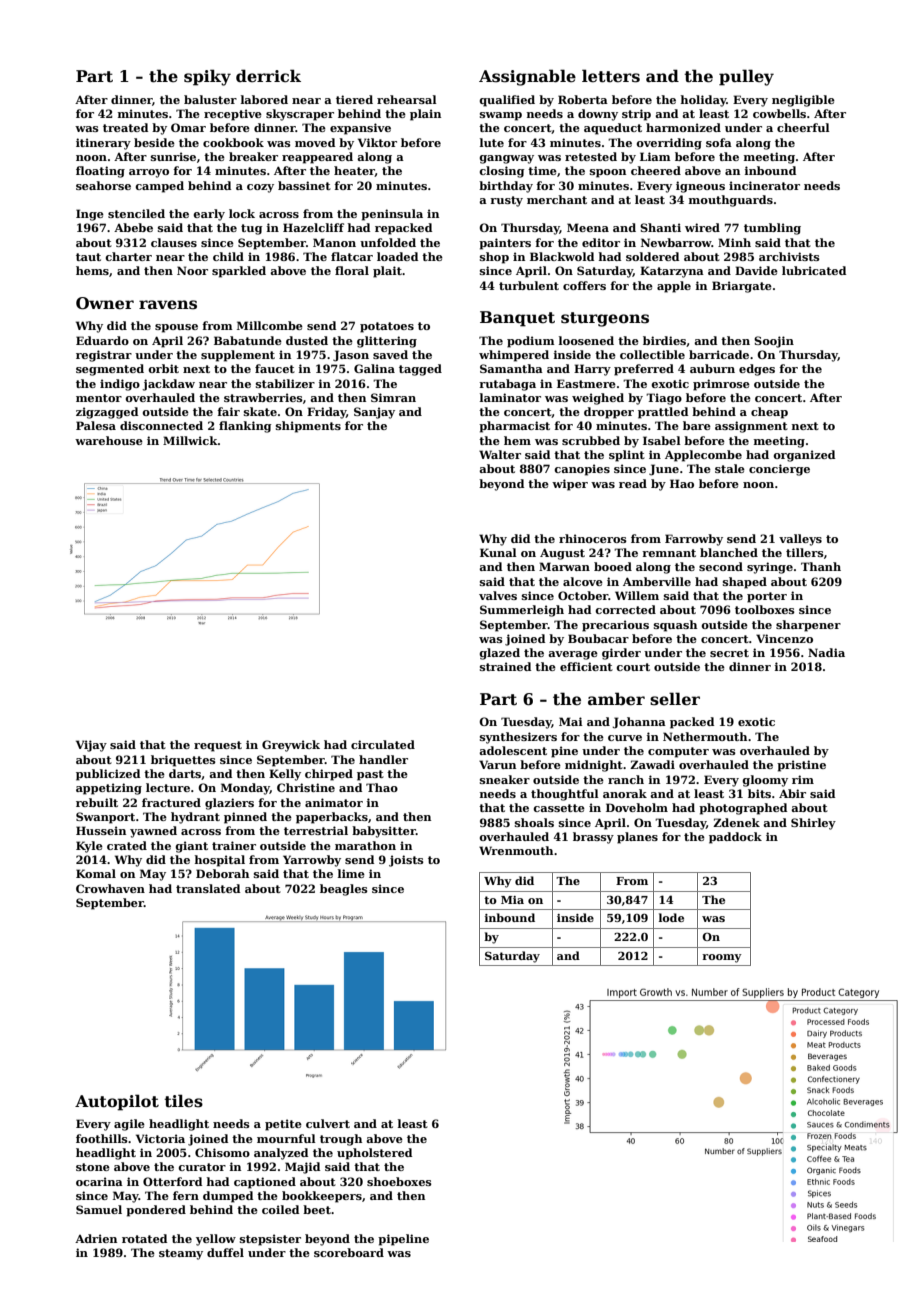 The height and width of the page is (1308, 924). Describe the element at coordinates (759, 793) in the page. I see `bits` at that location.
